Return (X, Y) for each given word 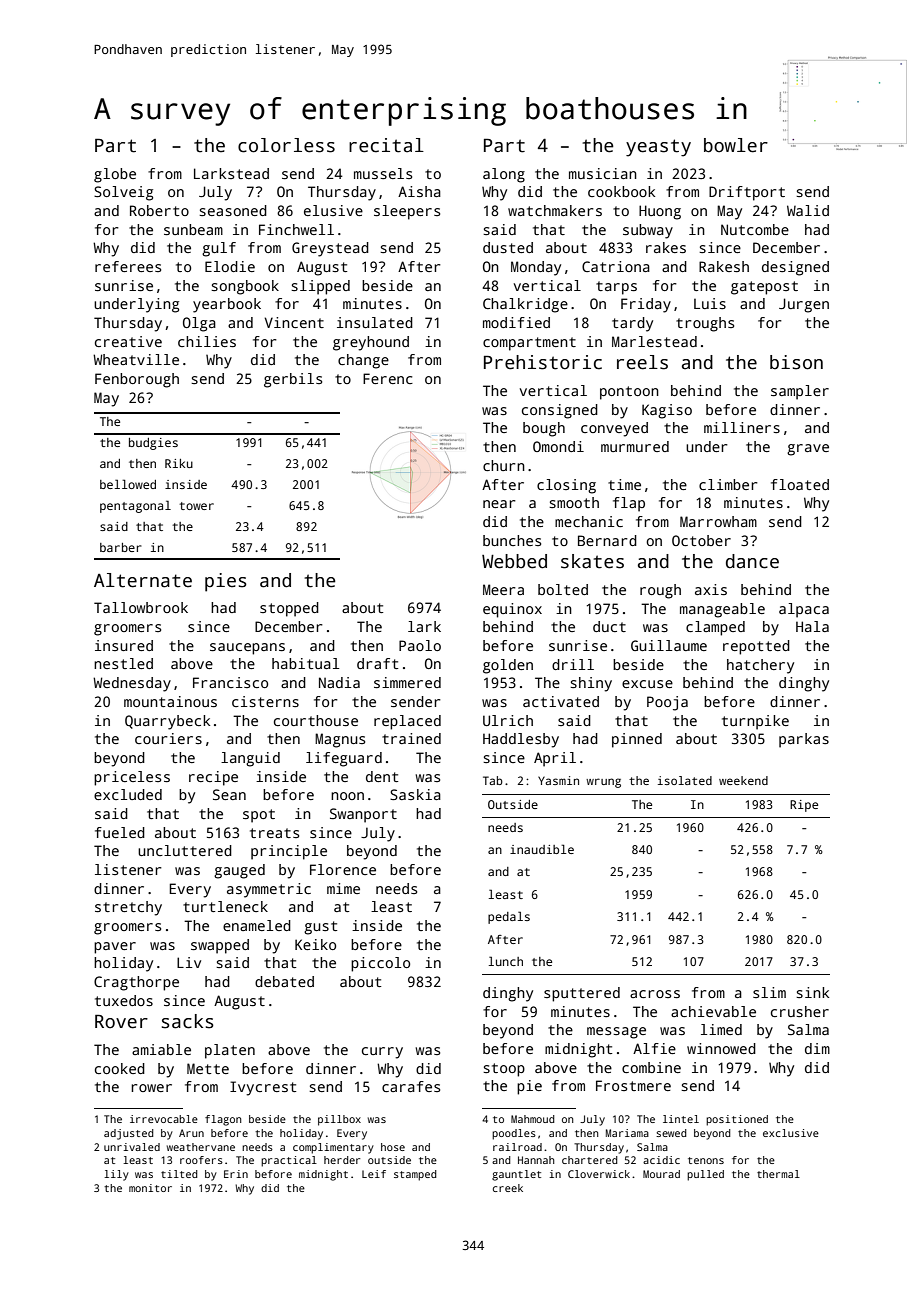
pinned (637, 740)
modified (516, 322)
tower (196, 506)
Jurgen (804, 305)
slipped (320, 287)
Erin (236, 1174)
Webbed (514, 561)
